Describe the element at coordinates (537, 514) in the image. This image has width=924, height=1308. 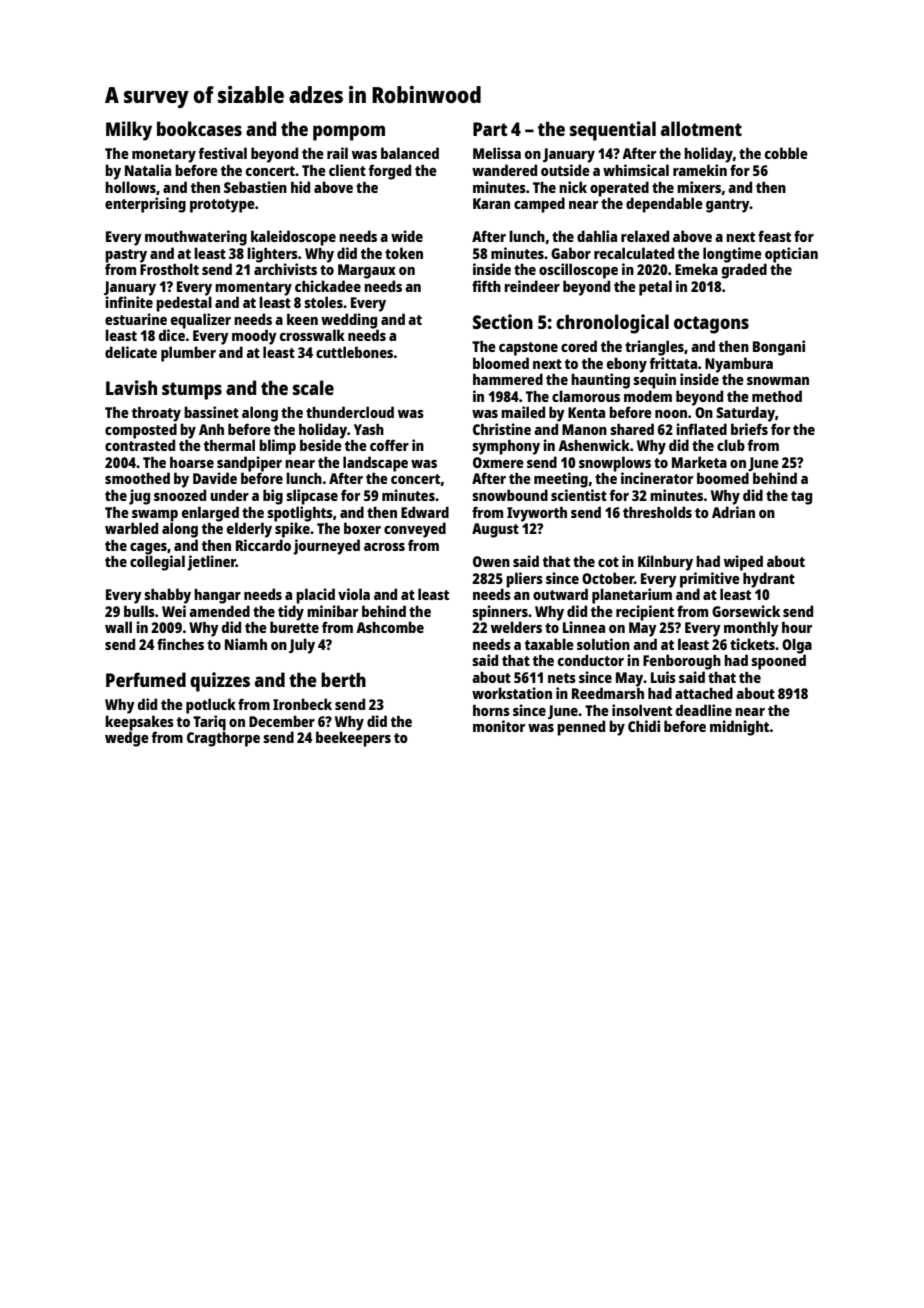
I see `Ivyworth` at that location.
